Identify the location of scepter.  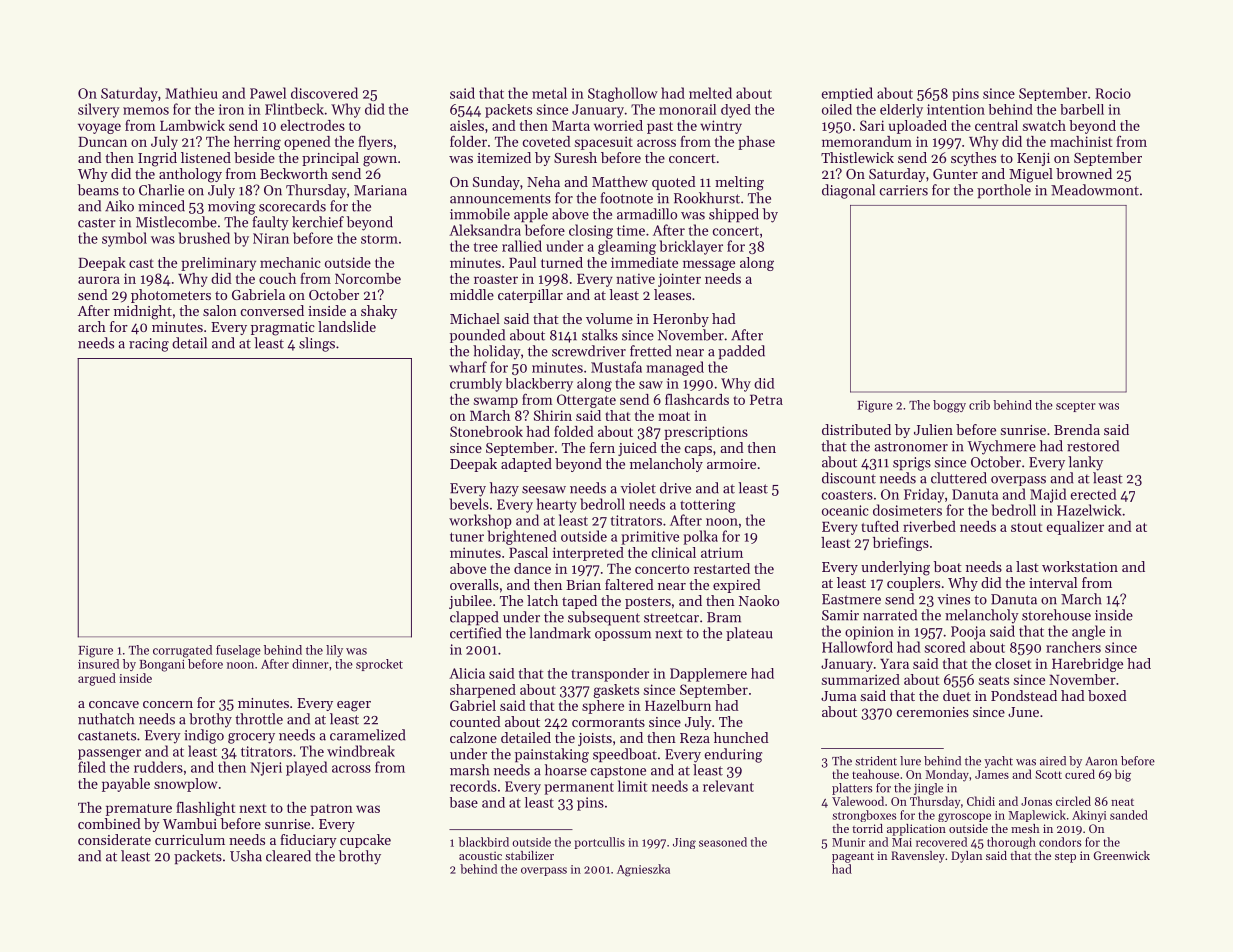
(1076, 407).
